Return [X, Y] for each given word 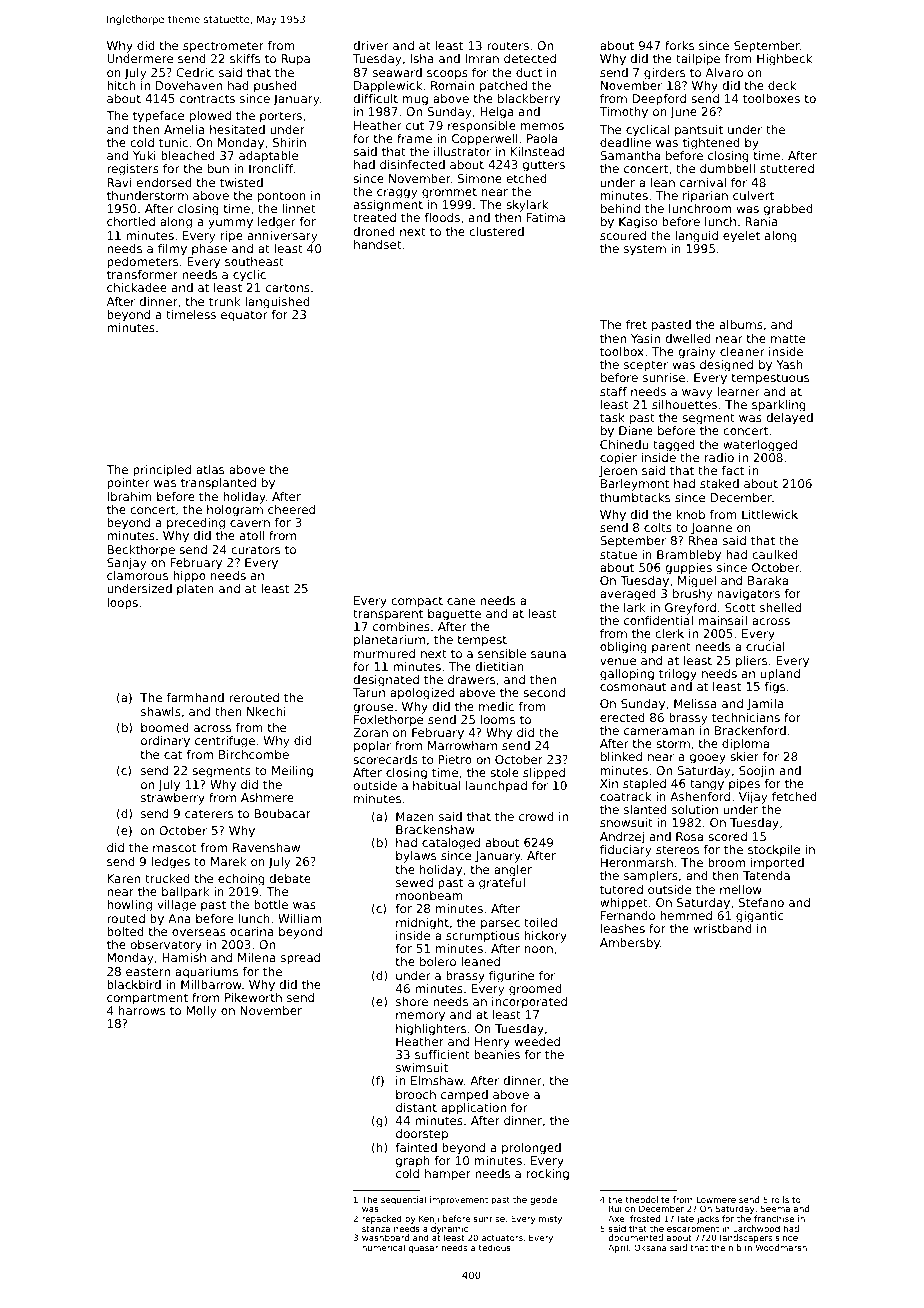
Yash [790, 364]
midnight [422, 924]
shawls [161, 711]
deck [782, 85]
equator [244, 316]
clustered [496, 231]
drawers [471, 679]
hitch [121, 85]
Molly [201, 1012]
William [299, 918]
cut [415, 125]
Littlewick [770, 514]
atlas [210, 469]
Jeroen [618, 472]
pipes [744, 785]
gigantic [760, 917]
